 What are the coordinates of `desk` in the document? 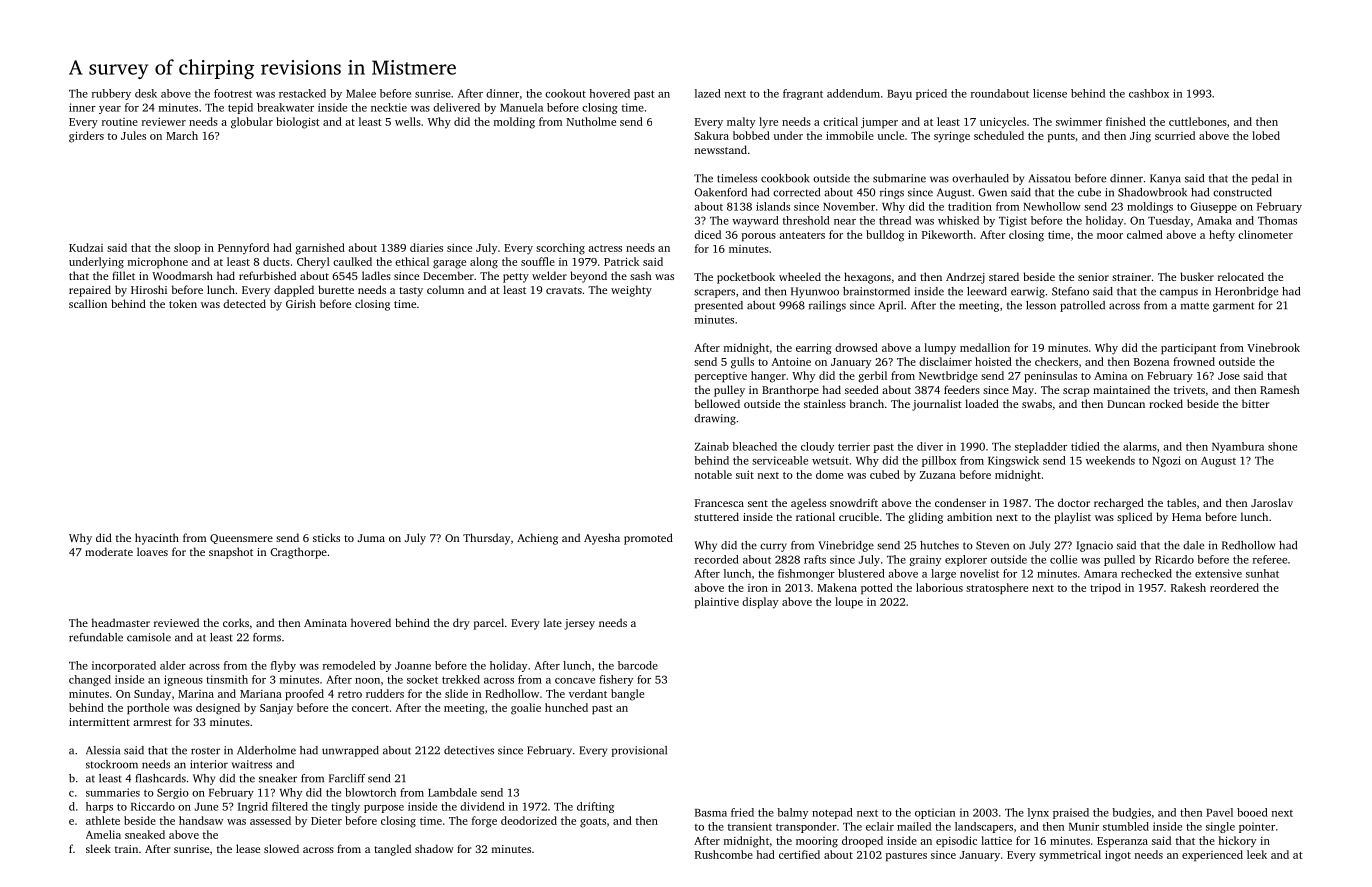 It's located at (146, 93).
